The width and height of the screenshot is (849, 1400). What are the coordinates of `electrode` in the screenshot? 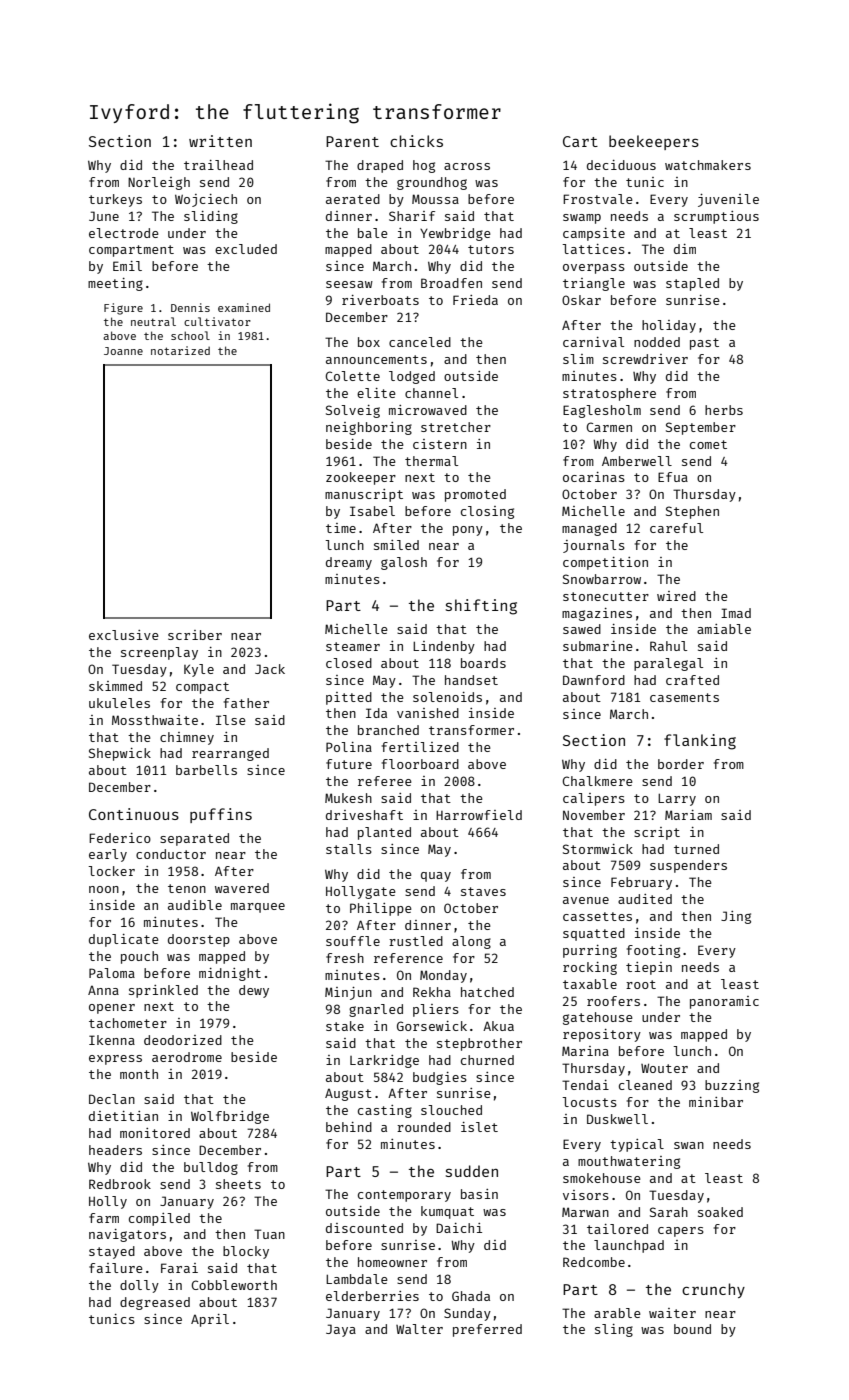 It's located at (124, 233).
